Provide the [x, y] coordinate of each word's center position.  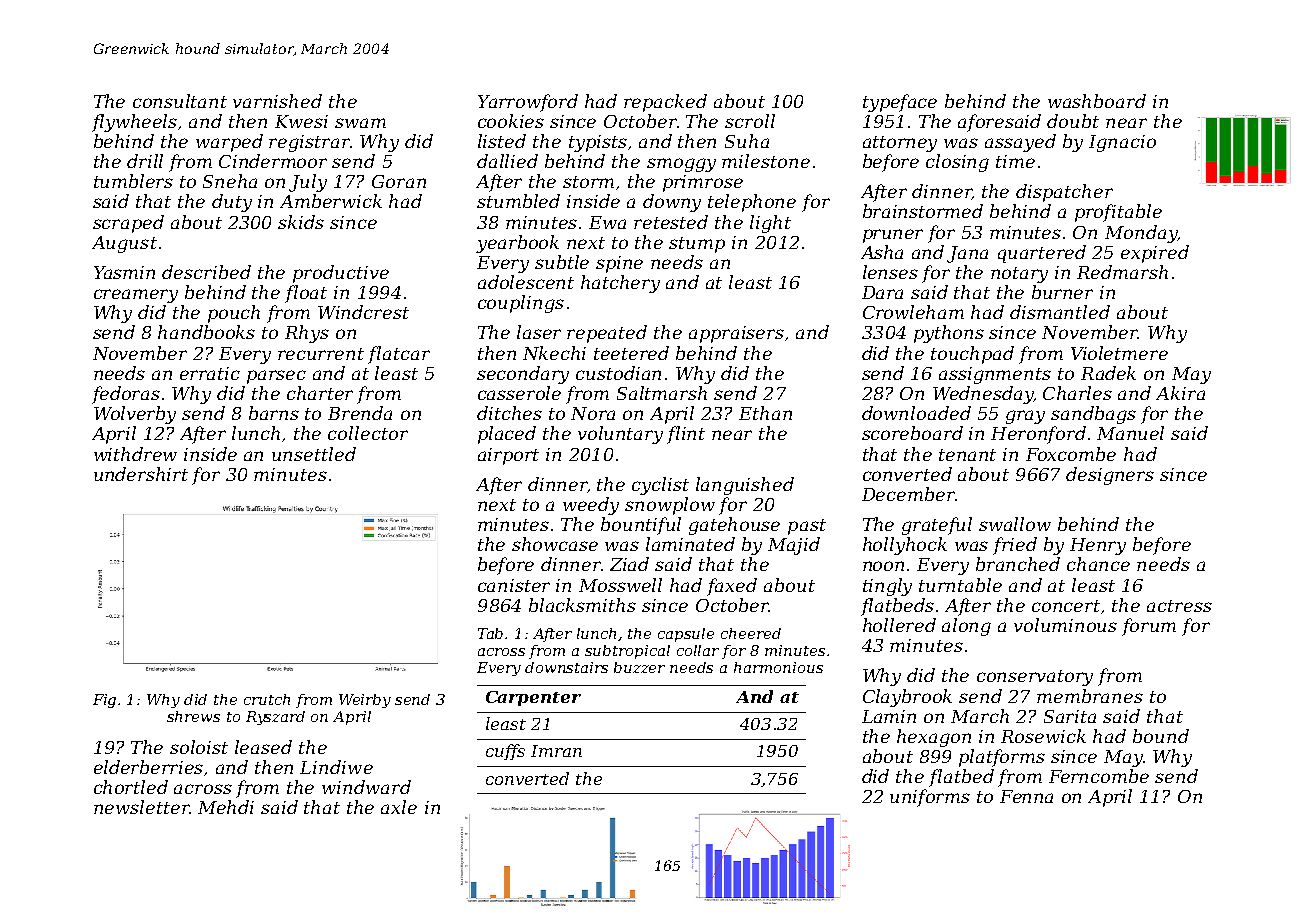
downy [672, 203]
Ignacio [1122, 143]
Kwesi [301, 121]
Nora [593, 413]
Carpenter [533, 698]
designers [1110, 476]
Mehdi [226, 807]
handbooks [206, 332]
